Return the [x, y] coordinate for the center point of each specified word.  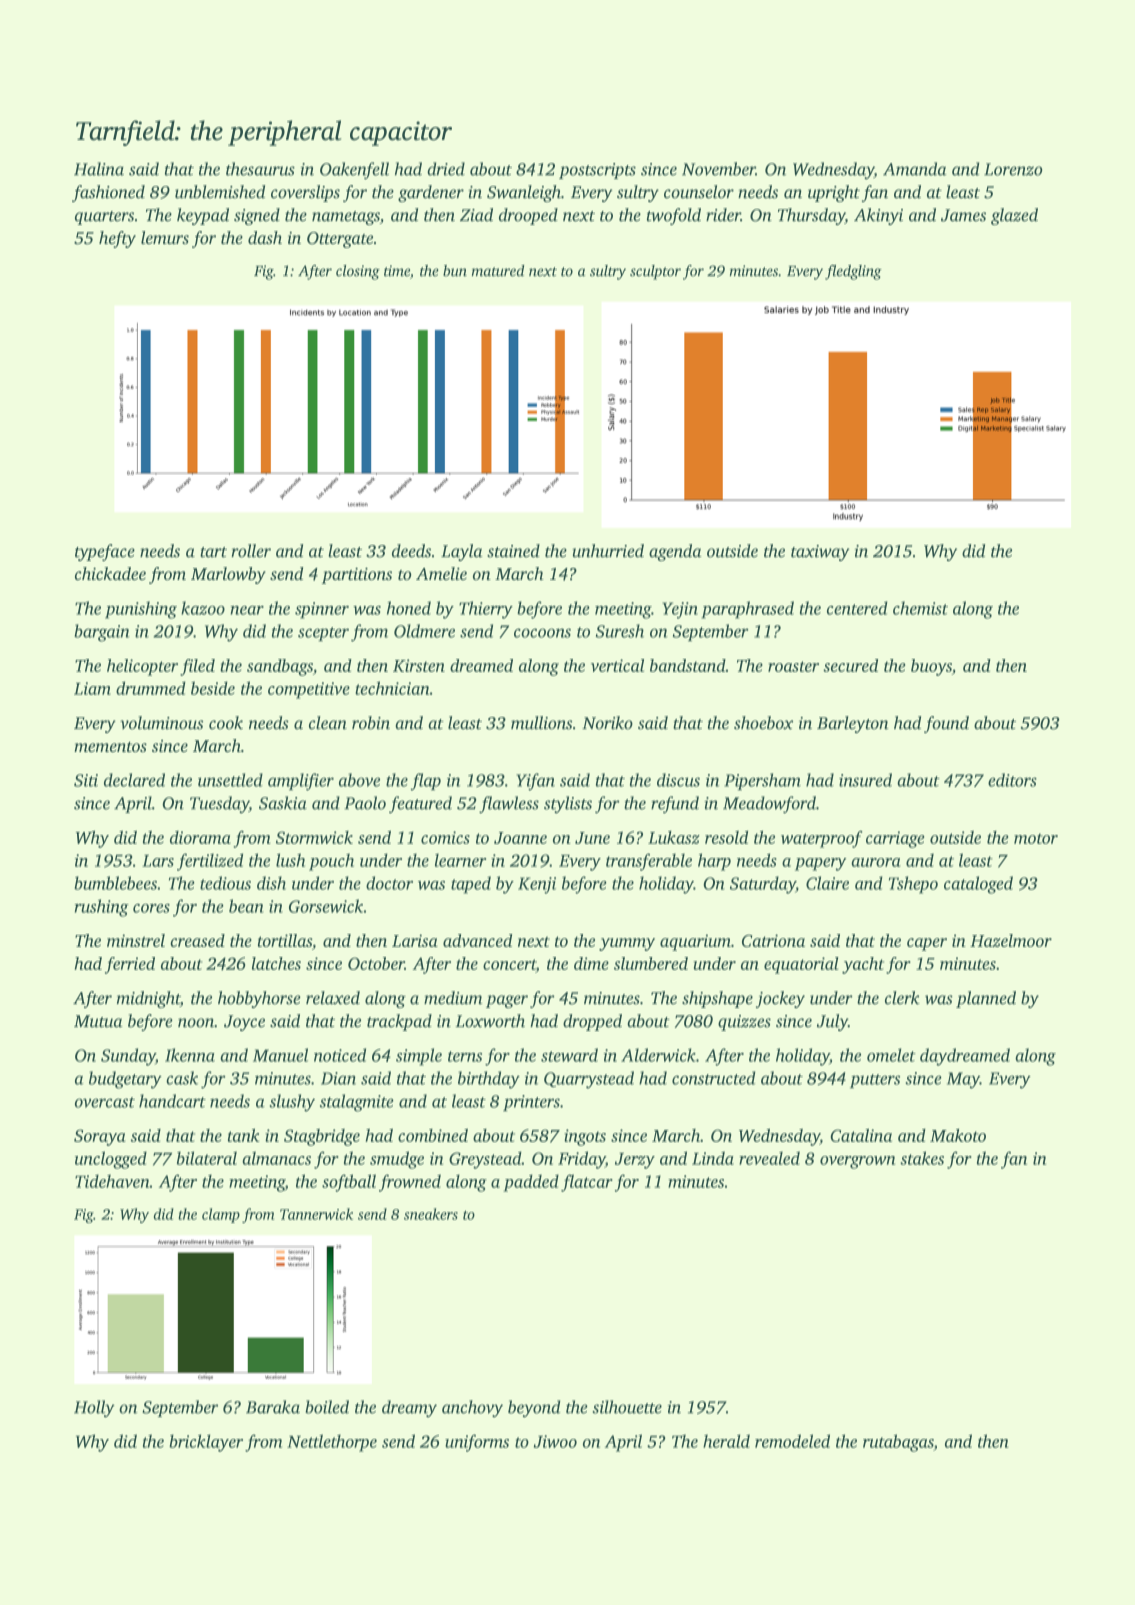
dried [446, 169]
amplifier [301, 782]
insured [865, 780]
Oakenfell [354, 170]
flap [426, 782]
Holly [94, 1409]
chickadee [110, 573]
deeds [411, 551]
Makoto [958, 1135]
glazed [1014, 216]
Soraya [100, 1137]
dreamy [409, 1408]
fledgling [853, 272]
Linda [713, 1158]
